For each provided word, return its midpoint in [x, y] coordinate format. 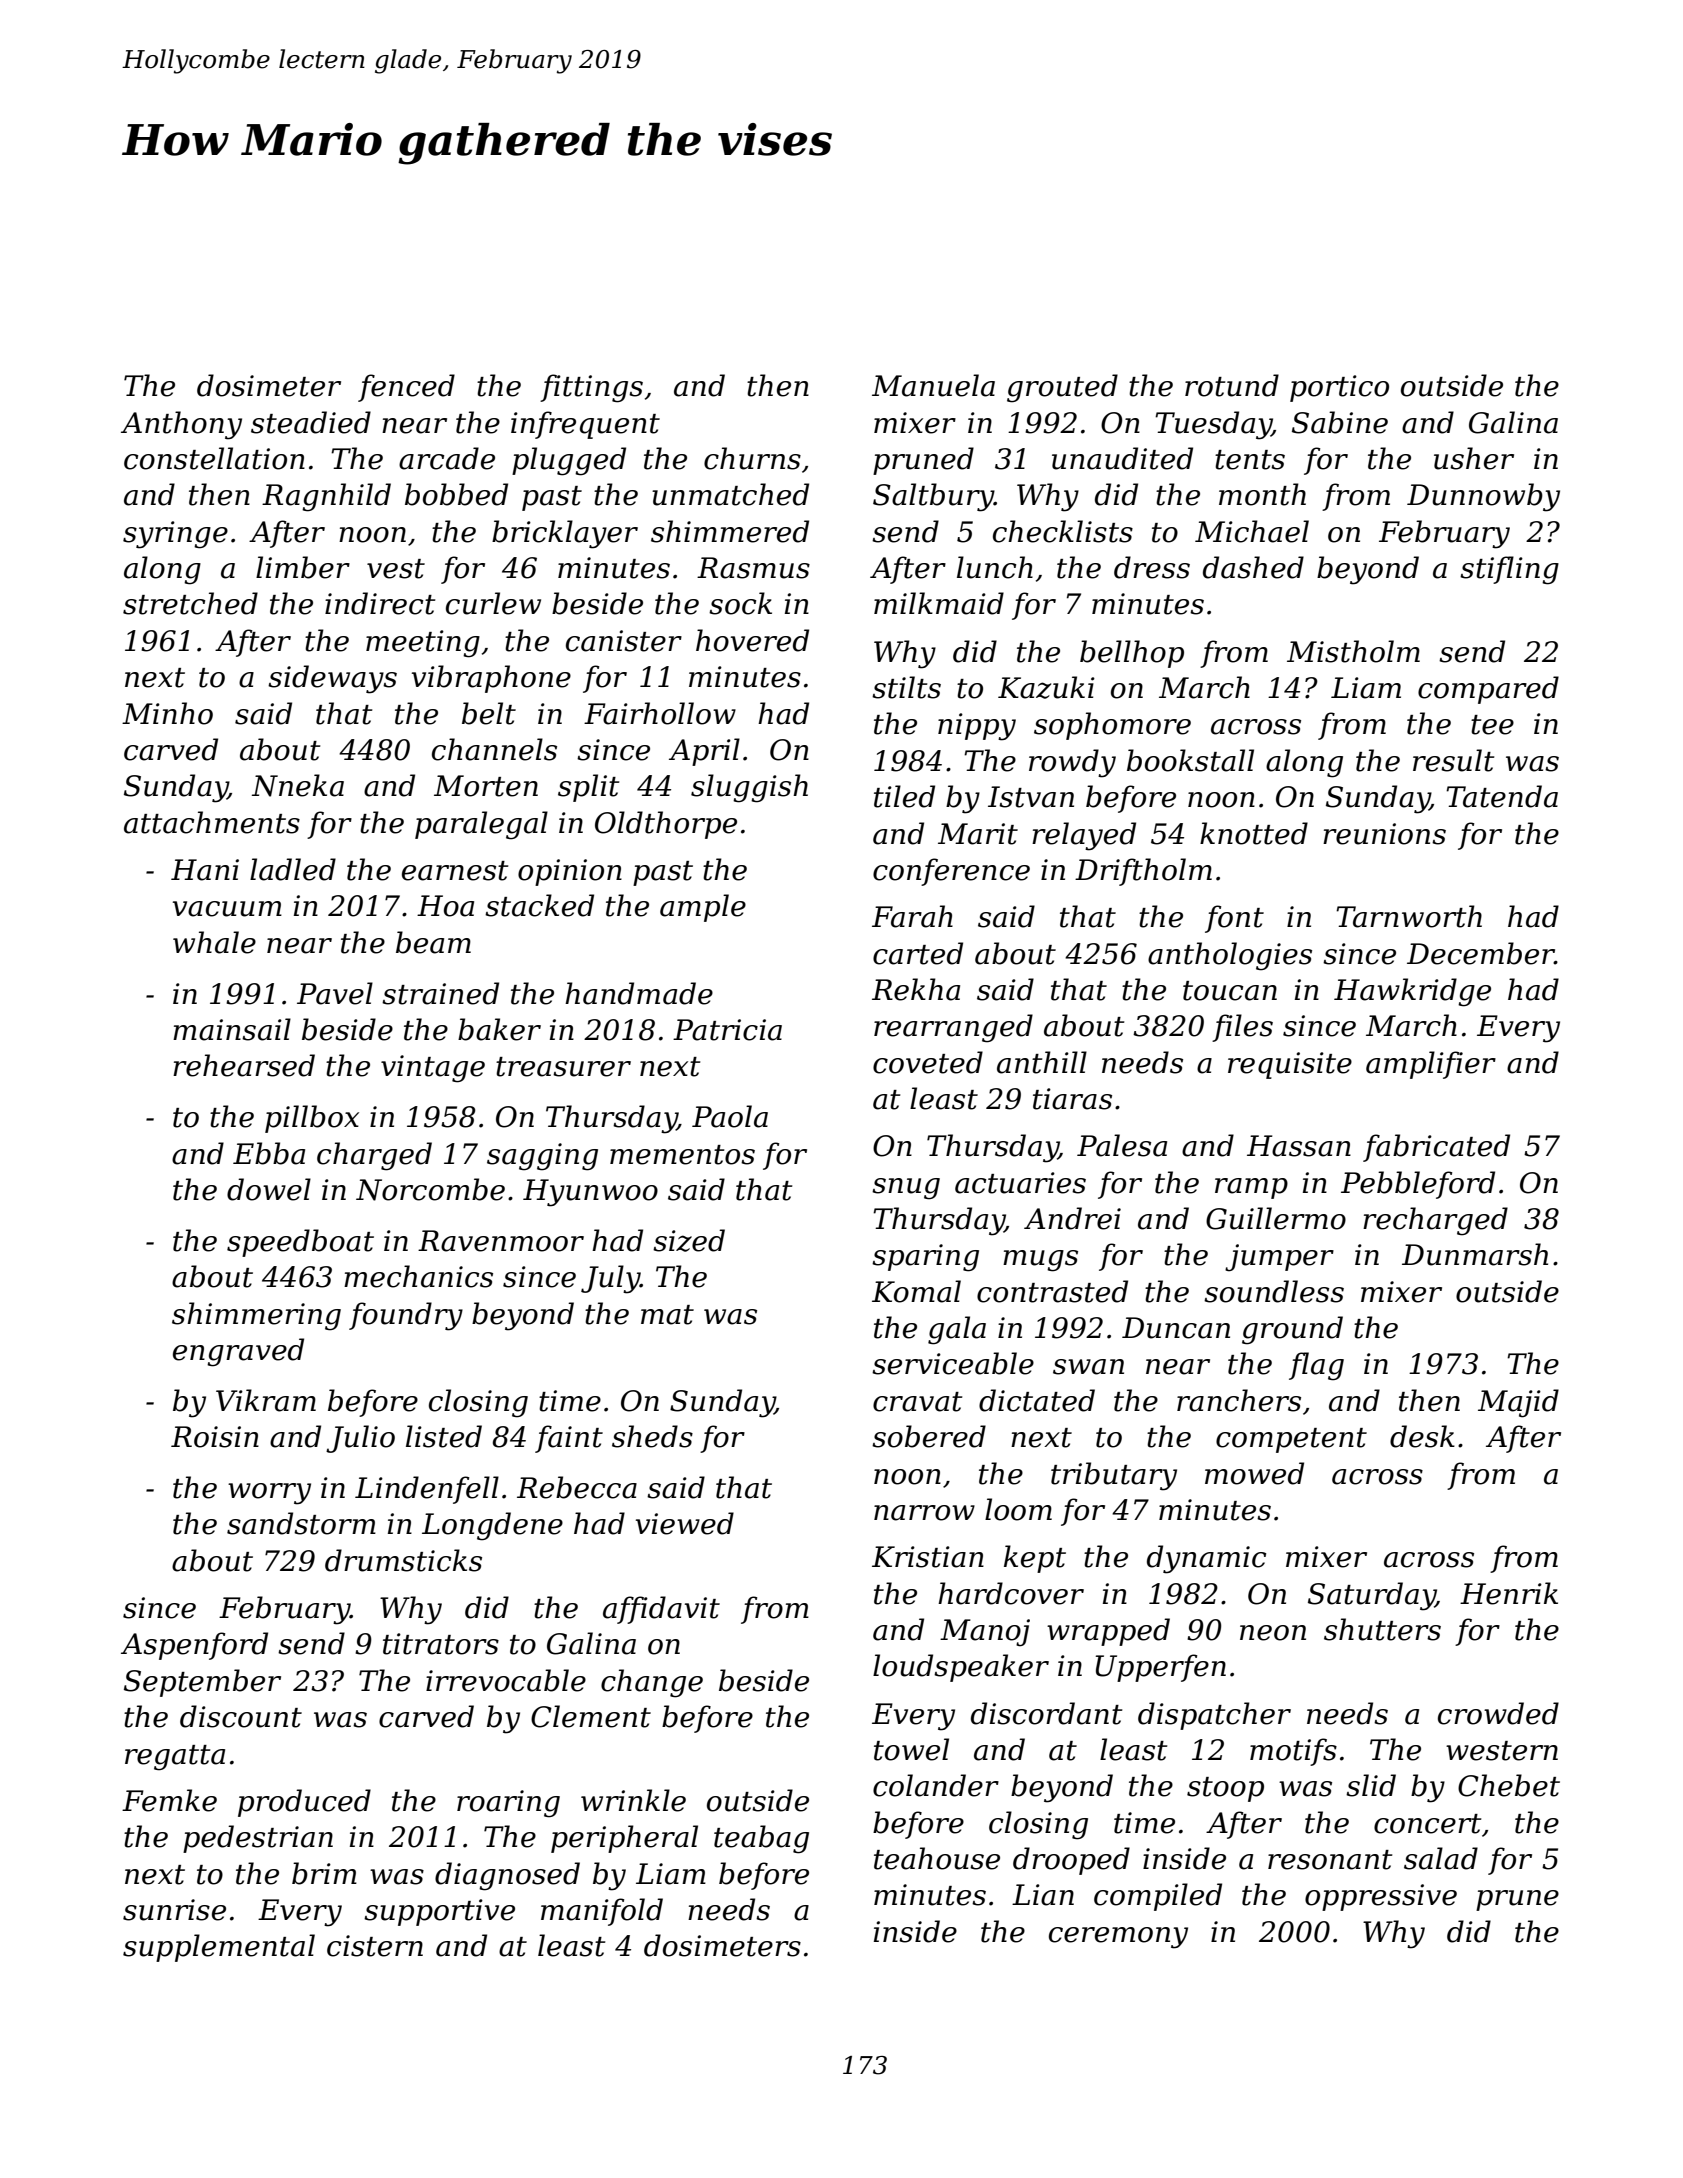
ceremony [1118, 1938]
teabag [761, 1839]
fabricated [1436, 1148]
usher [1474, 458]
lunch [995, 567]
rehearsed [244, 1065]
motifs [1293, 1752]
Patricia [727, 1030]
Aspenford [194, 1646]
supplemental [219, 1948]
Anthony [181, 425]
